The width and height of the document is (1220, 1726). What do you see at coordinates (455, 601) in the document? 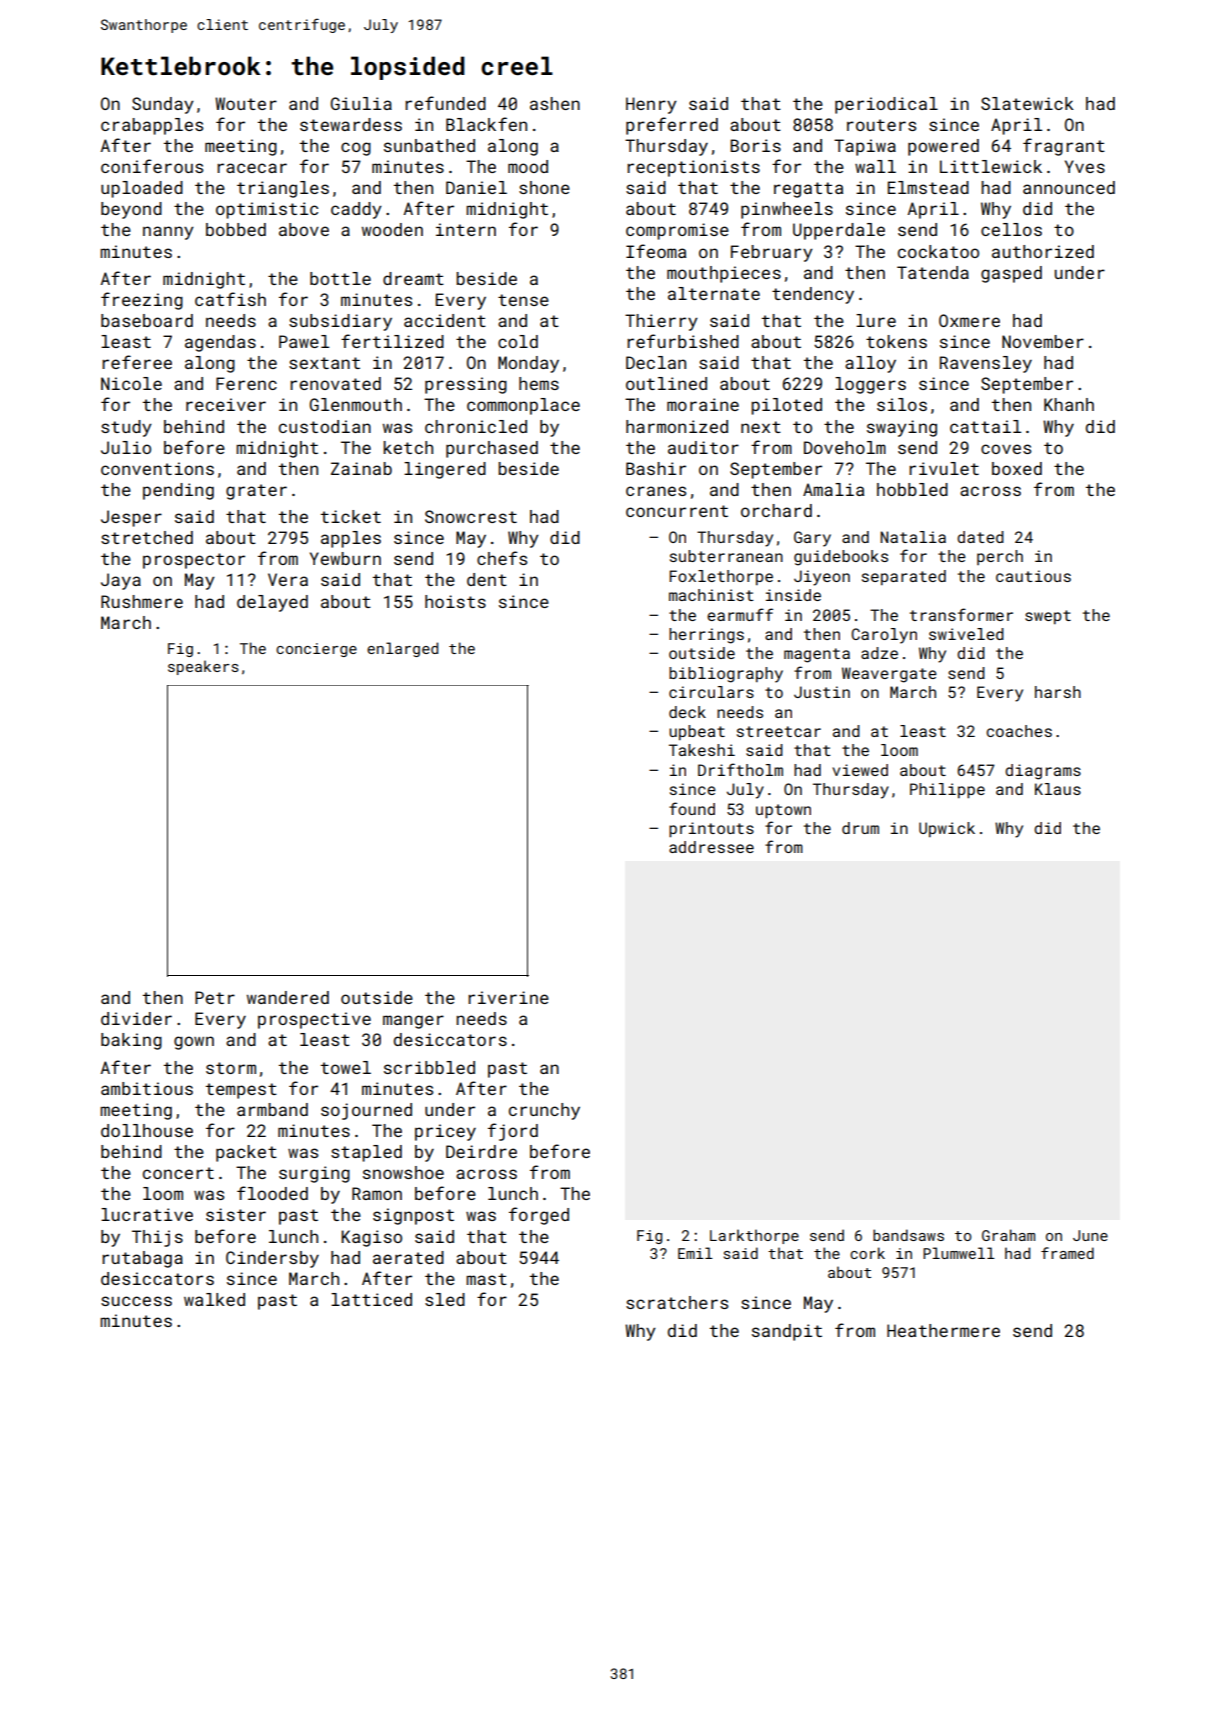
I see `hoists` at bounding box center [455, 601].
